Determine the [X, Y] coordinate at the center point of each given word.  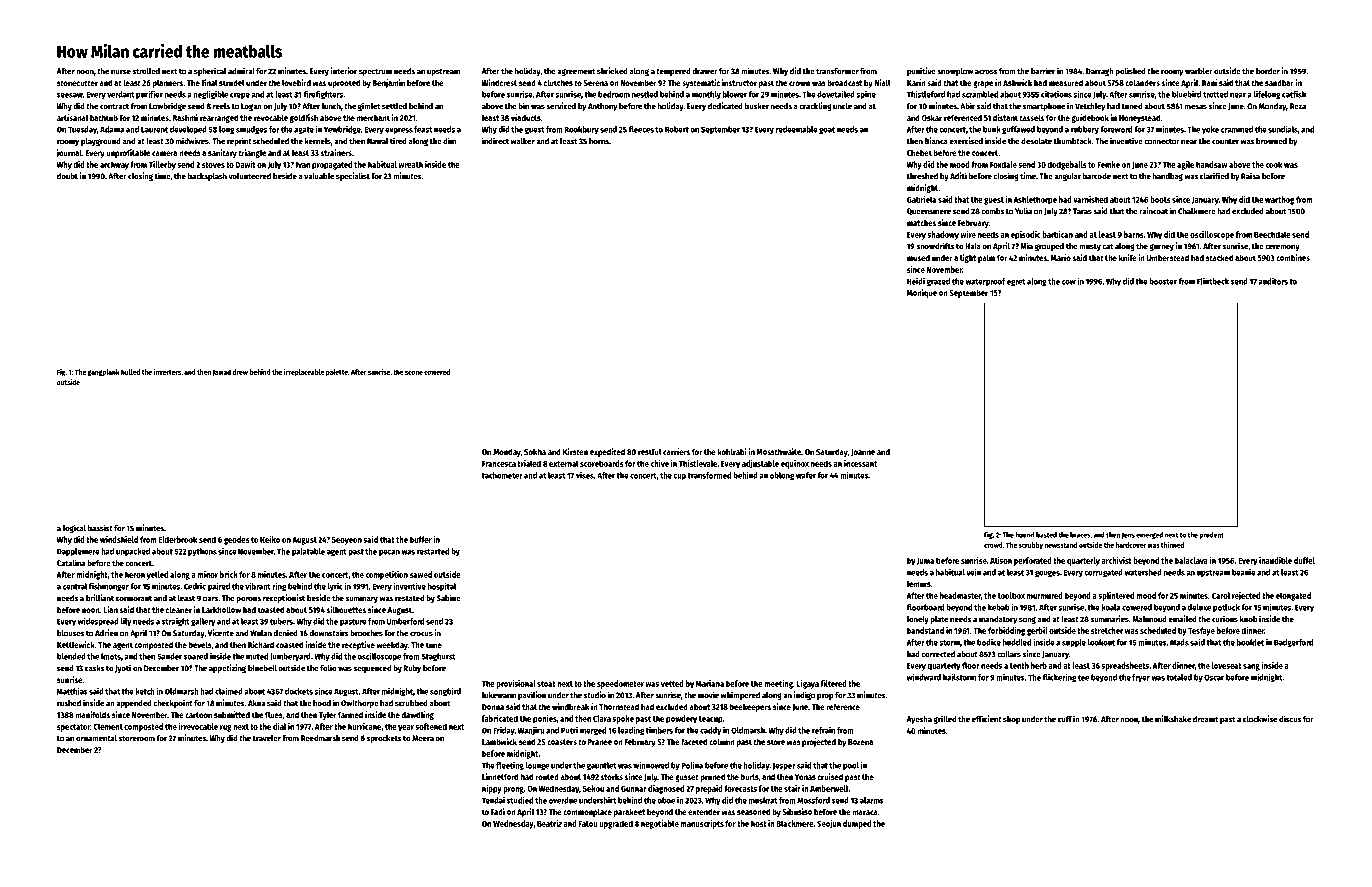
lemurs [919, 583]
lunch [331, 106]
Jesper [784, 766]
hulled [130, 372]
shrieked [612, 71]
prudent [1211, 535]
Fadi [498, 811]
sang [1251, 667]
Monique [922, 293]
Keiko [270, 539]
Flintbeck [1213, 281]
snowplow [955, 72]
